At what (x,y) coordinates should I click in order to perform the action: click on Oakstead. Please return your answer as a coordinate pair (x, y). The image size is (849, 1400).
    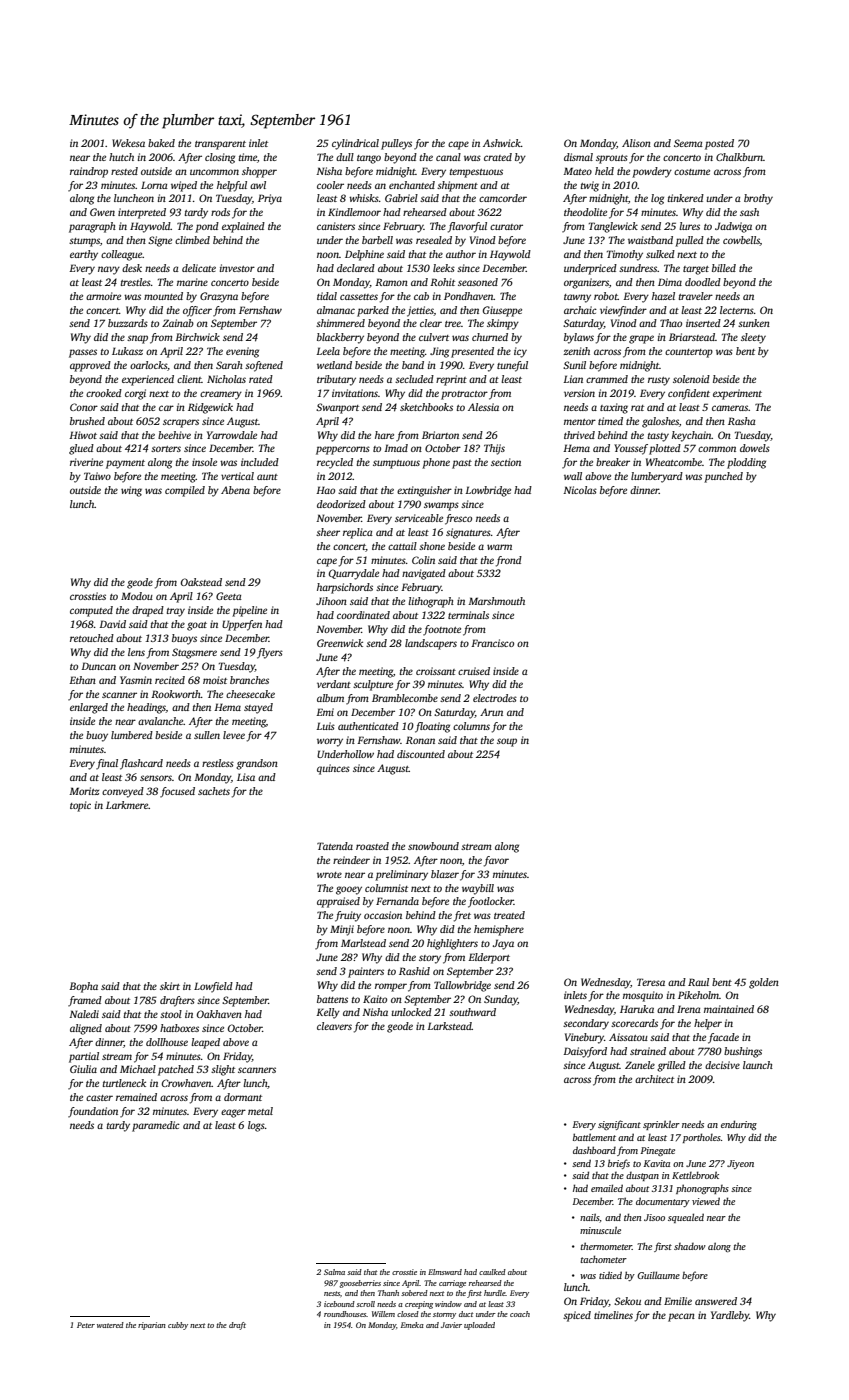
    Looking at the image, I should click on (201, 582).
